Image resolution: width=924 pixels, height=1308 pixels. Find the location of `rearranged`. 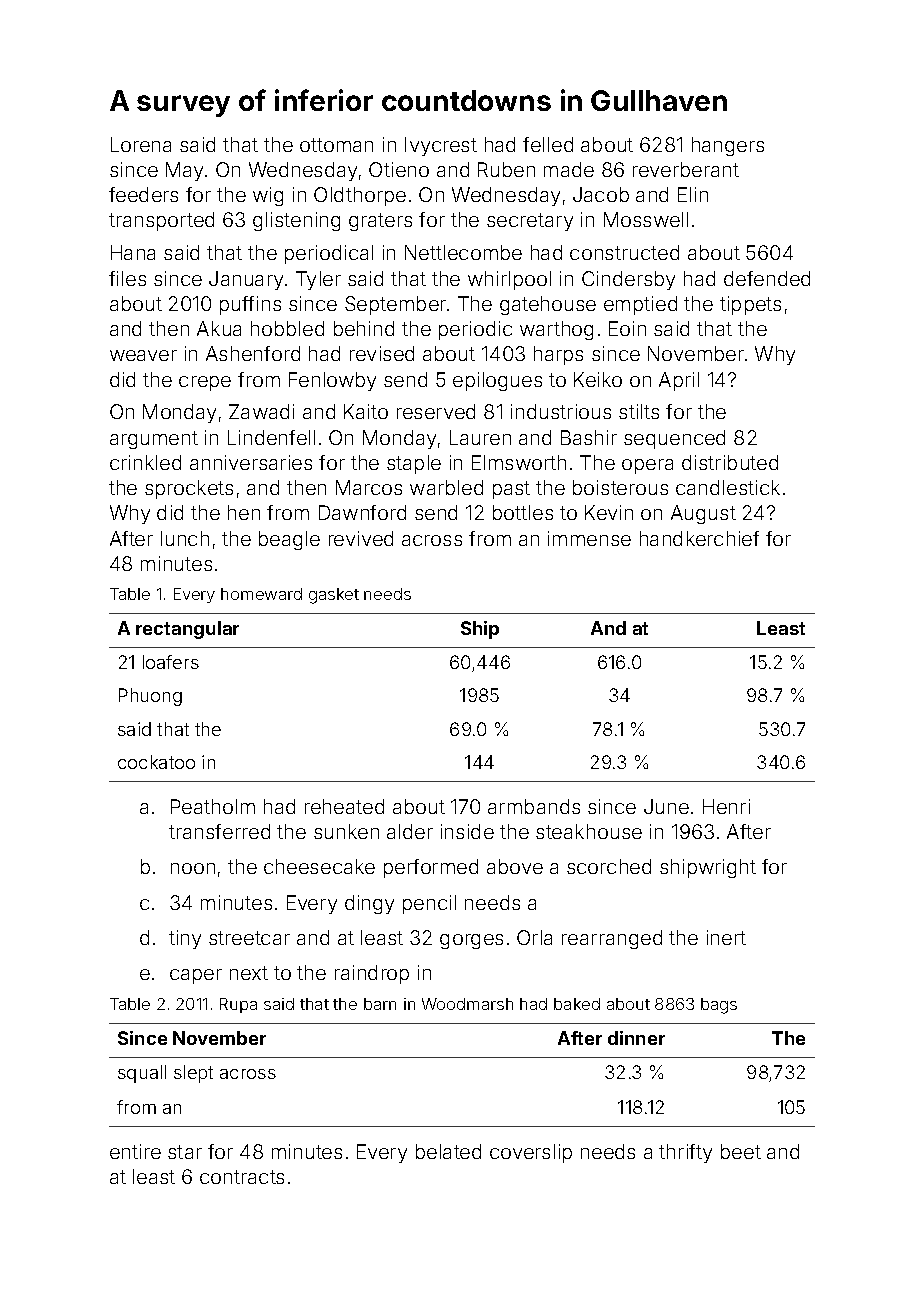

rearranged is located at coordinates (612, 939).
